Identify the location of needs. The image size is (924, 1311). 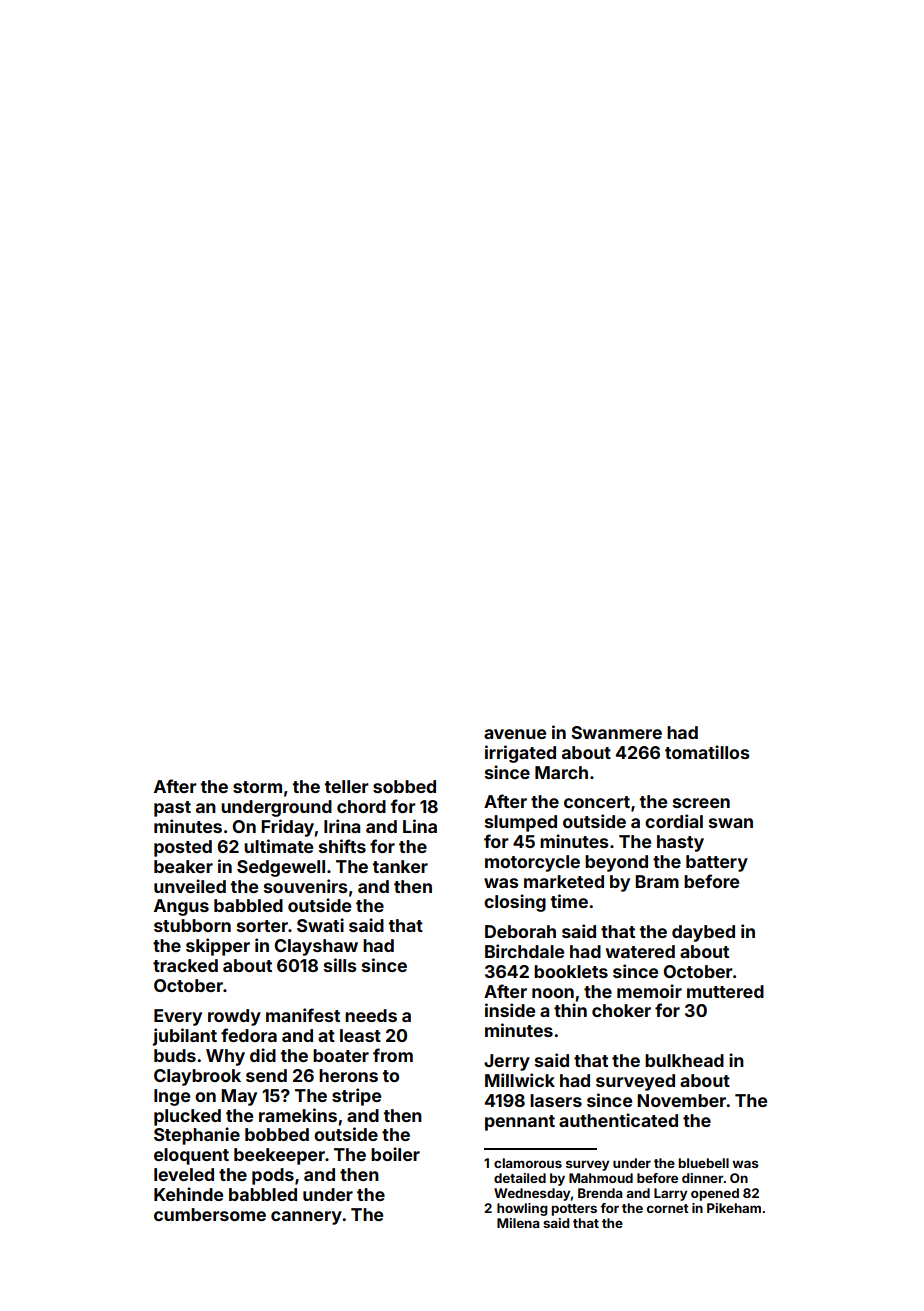
(371, 1015).
